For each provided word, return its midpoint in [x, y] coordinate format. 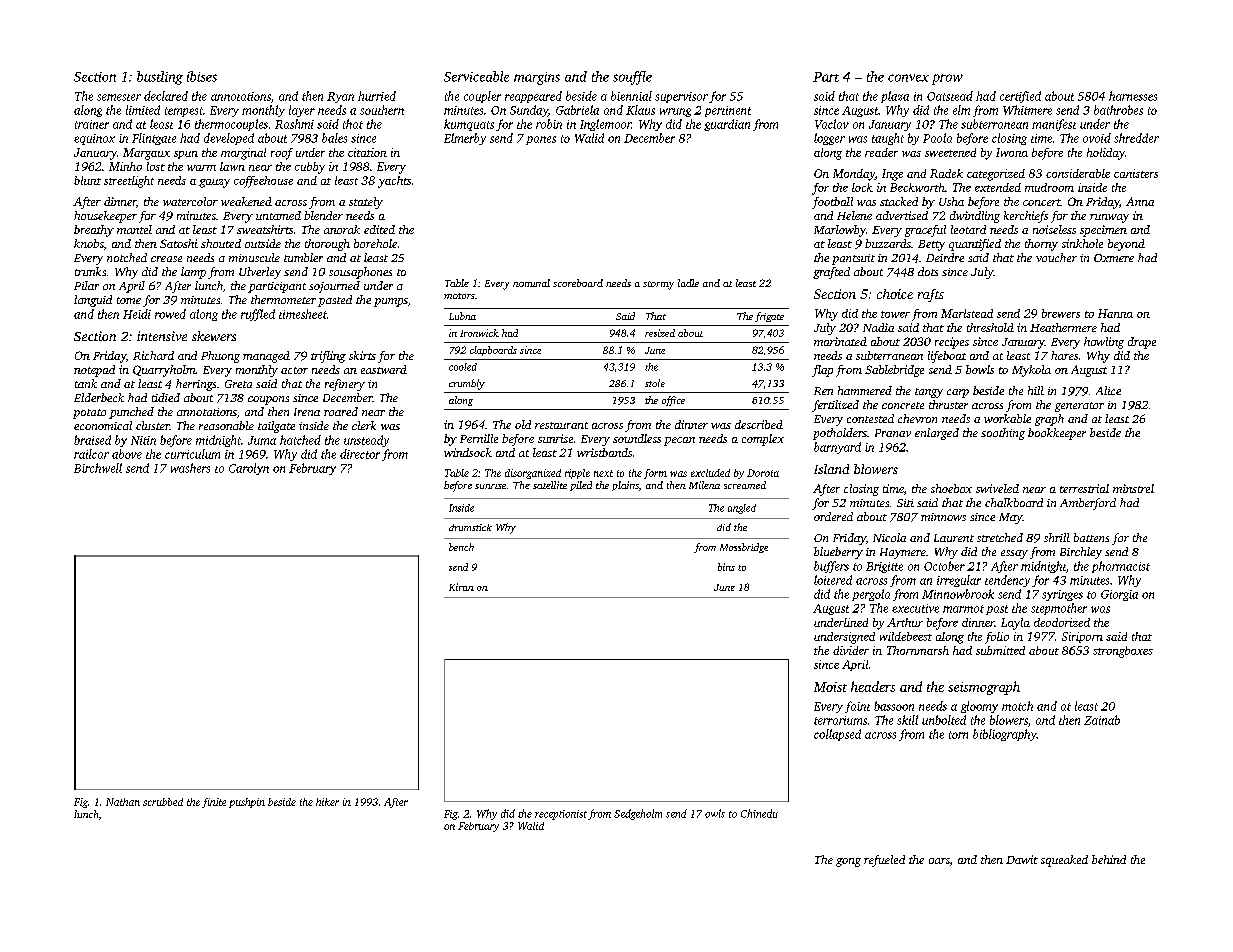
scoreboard [578, 283]
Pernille [479, 438]
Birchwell [98, 468]
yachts [394, 182]
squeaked [1064, 861]
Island [831, 469]
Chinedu [759, 813]
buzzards [888, 243]
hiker [327, 802]
